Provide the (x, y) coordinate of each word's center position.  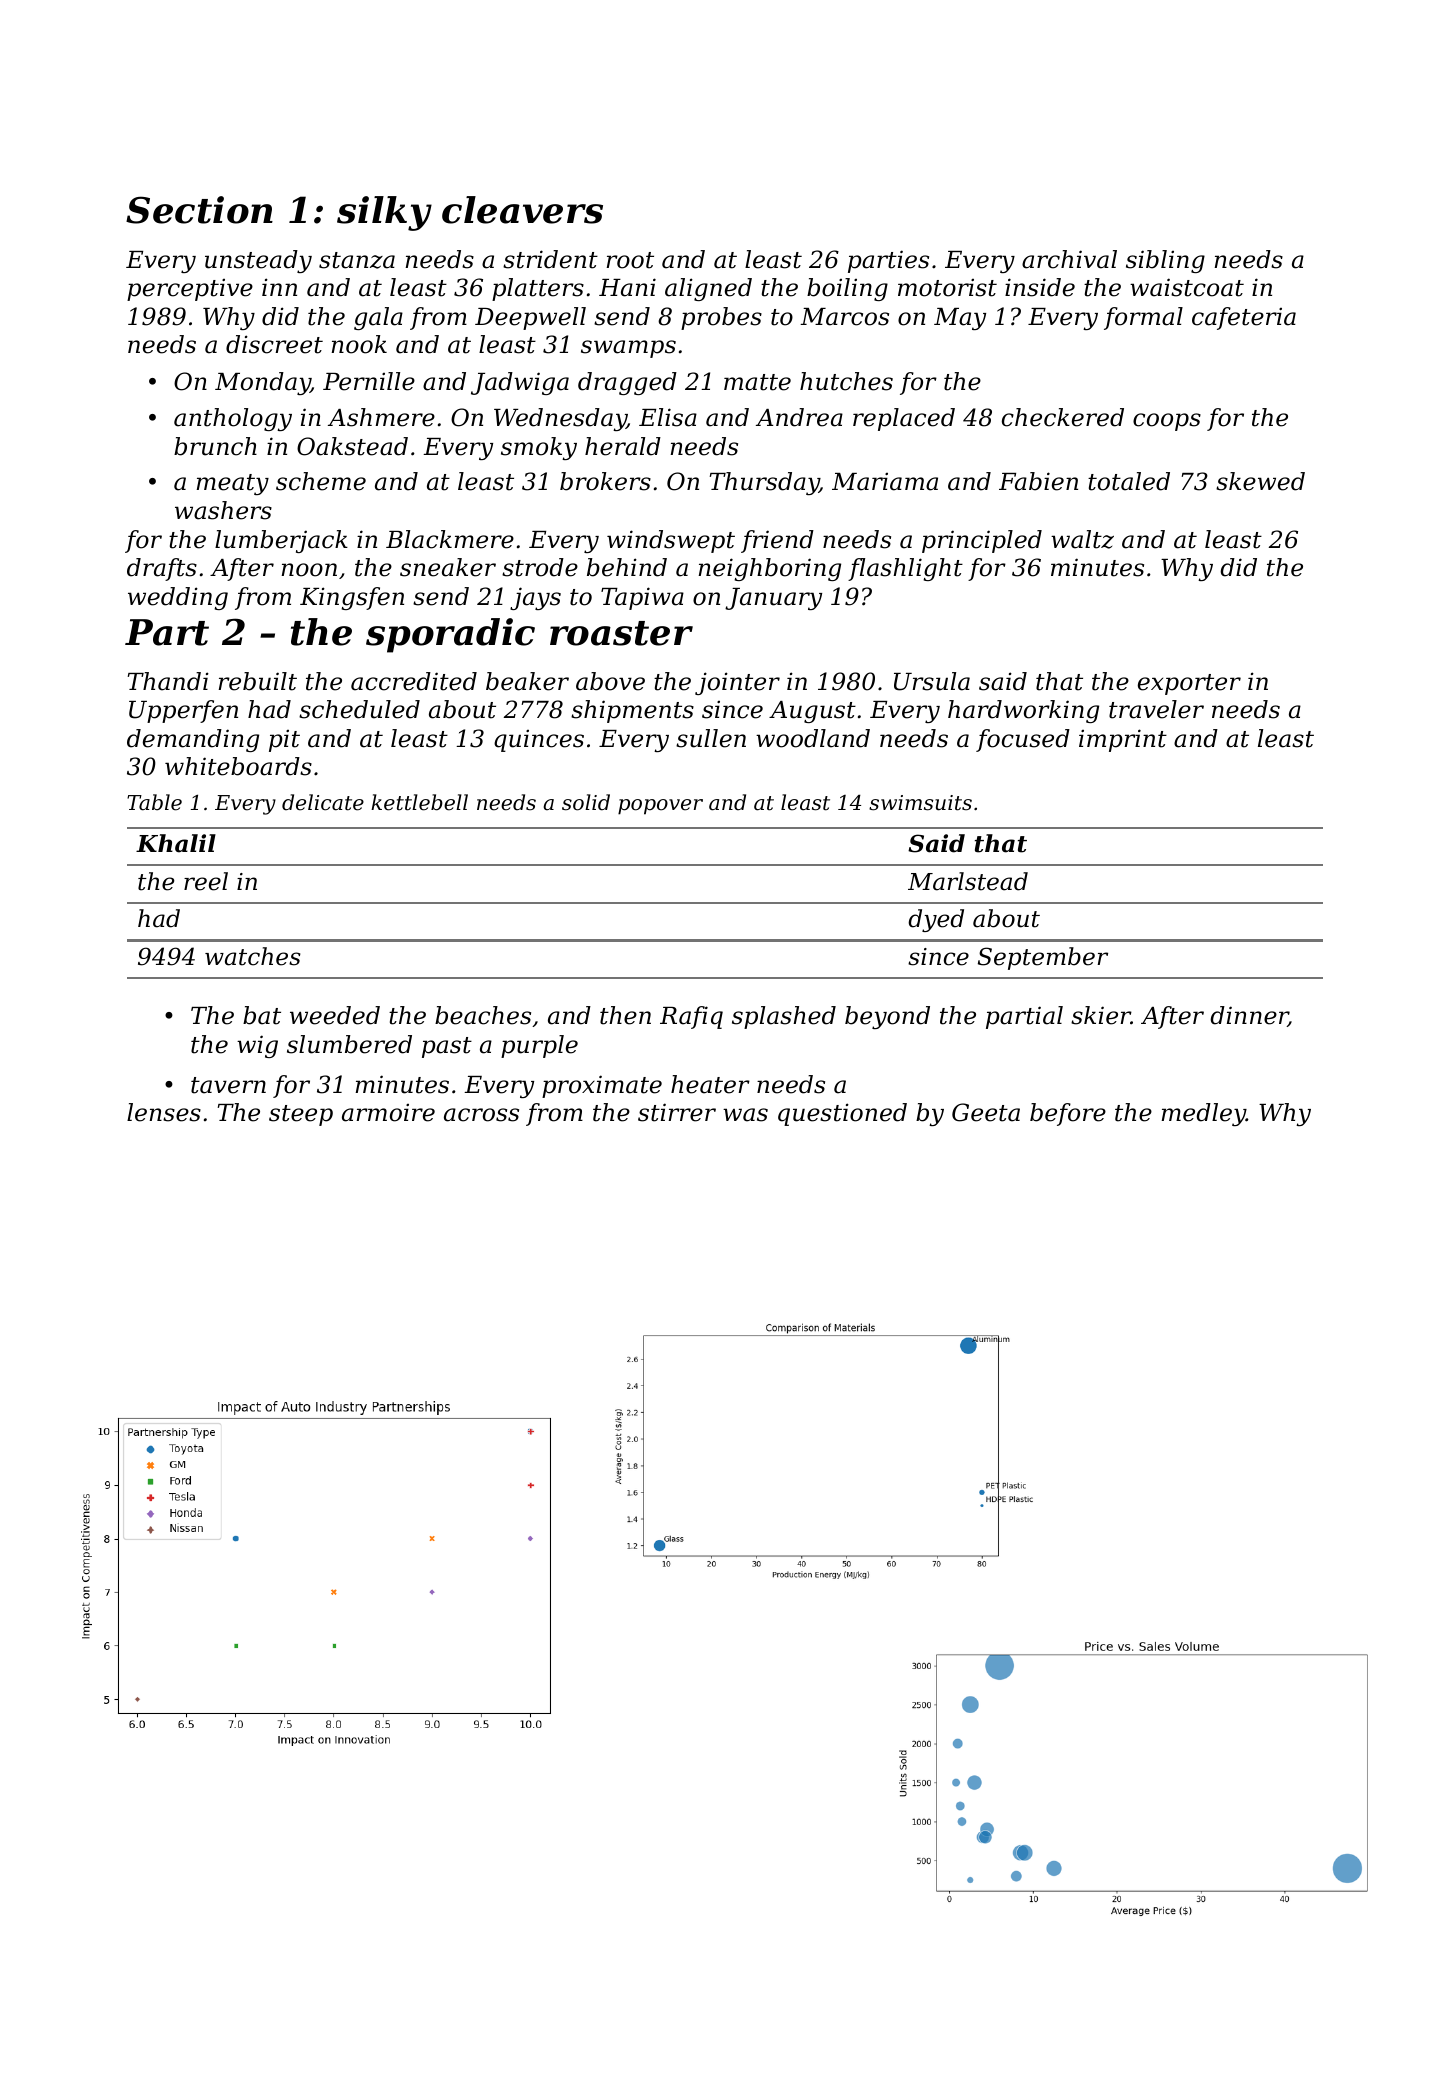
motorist (947, 288)
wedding (178, 598)
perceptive (190, 290)
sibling (1165, 261)
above (610, 681)
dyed (936, 920)
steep (301, 1115)
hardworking (1023, 711)
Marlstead (968, 881)
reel (206, 881)
